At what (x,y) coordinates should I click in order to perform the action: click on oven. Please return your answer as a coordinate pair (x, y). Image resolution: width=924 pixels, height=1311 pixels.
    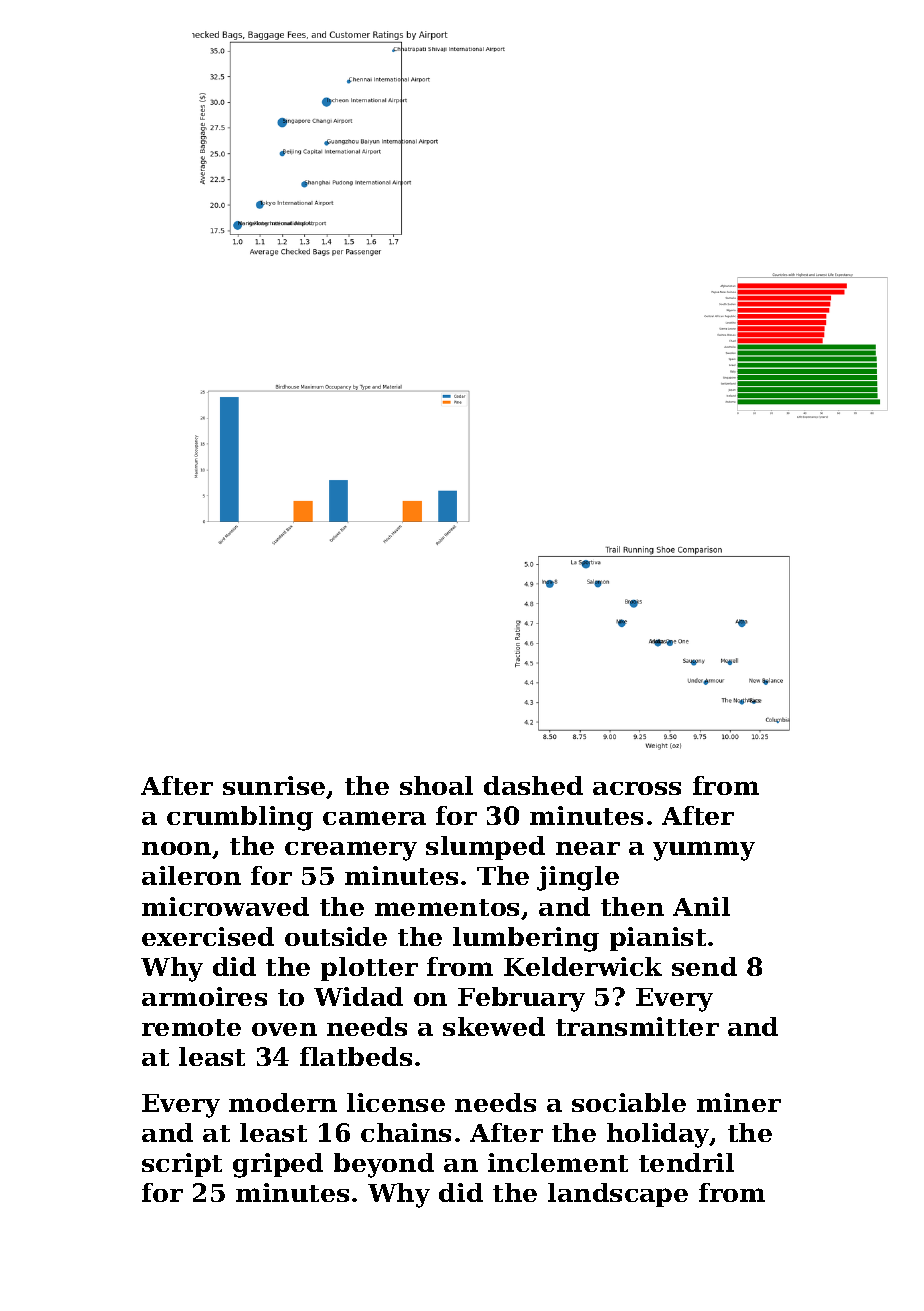
    Looking at the image, I should click on (284, 1029).
